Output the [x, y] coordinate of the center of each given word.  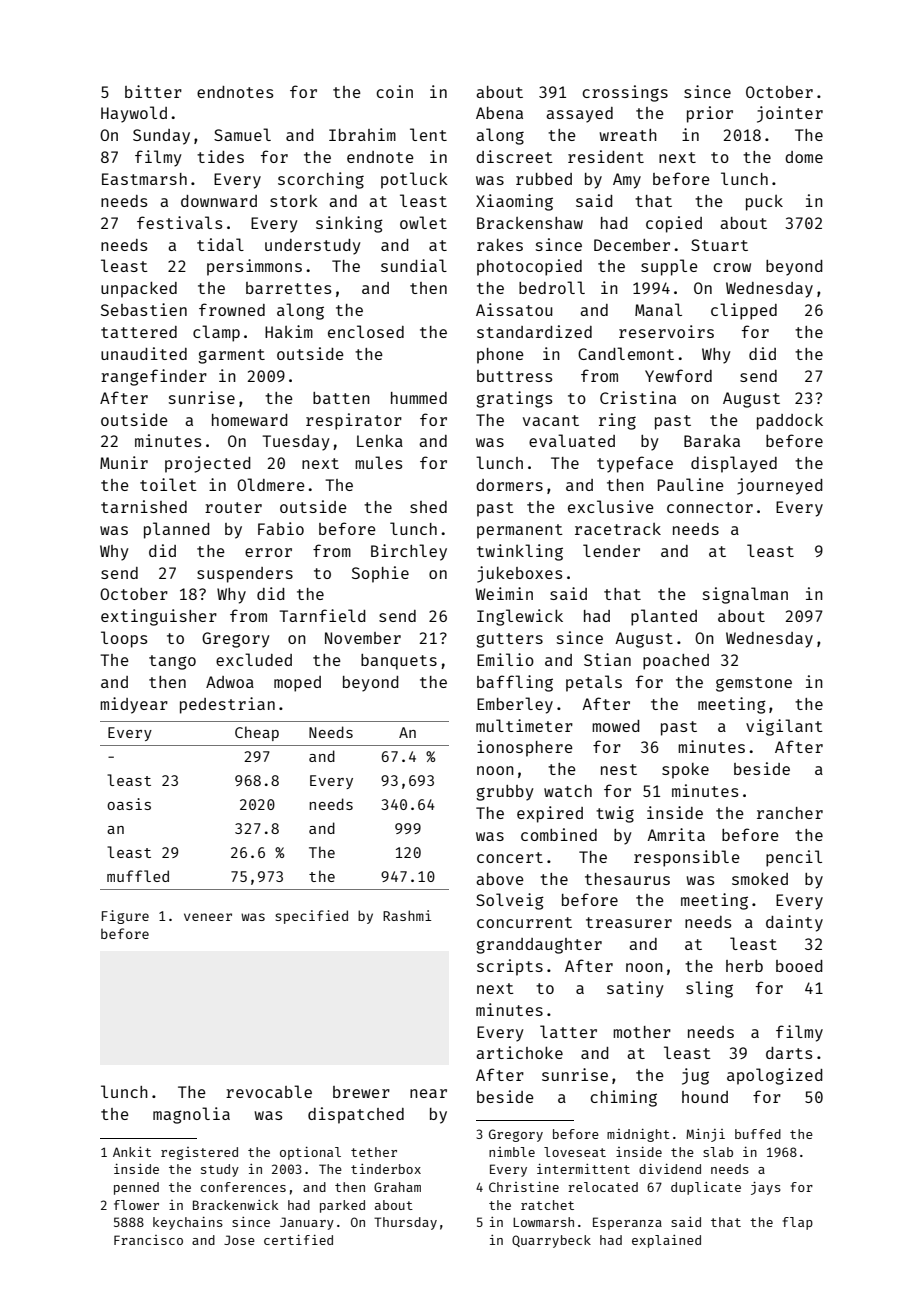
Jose [239, 1240]
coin [394, 91]
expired [550, 814]
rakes [500, 245]
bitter [153, 91]
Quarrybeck [551, 1241]
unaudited [144, 353]
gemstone [754, 684]
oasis [129, 804]
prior [710, 114]
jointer [790, 114]
